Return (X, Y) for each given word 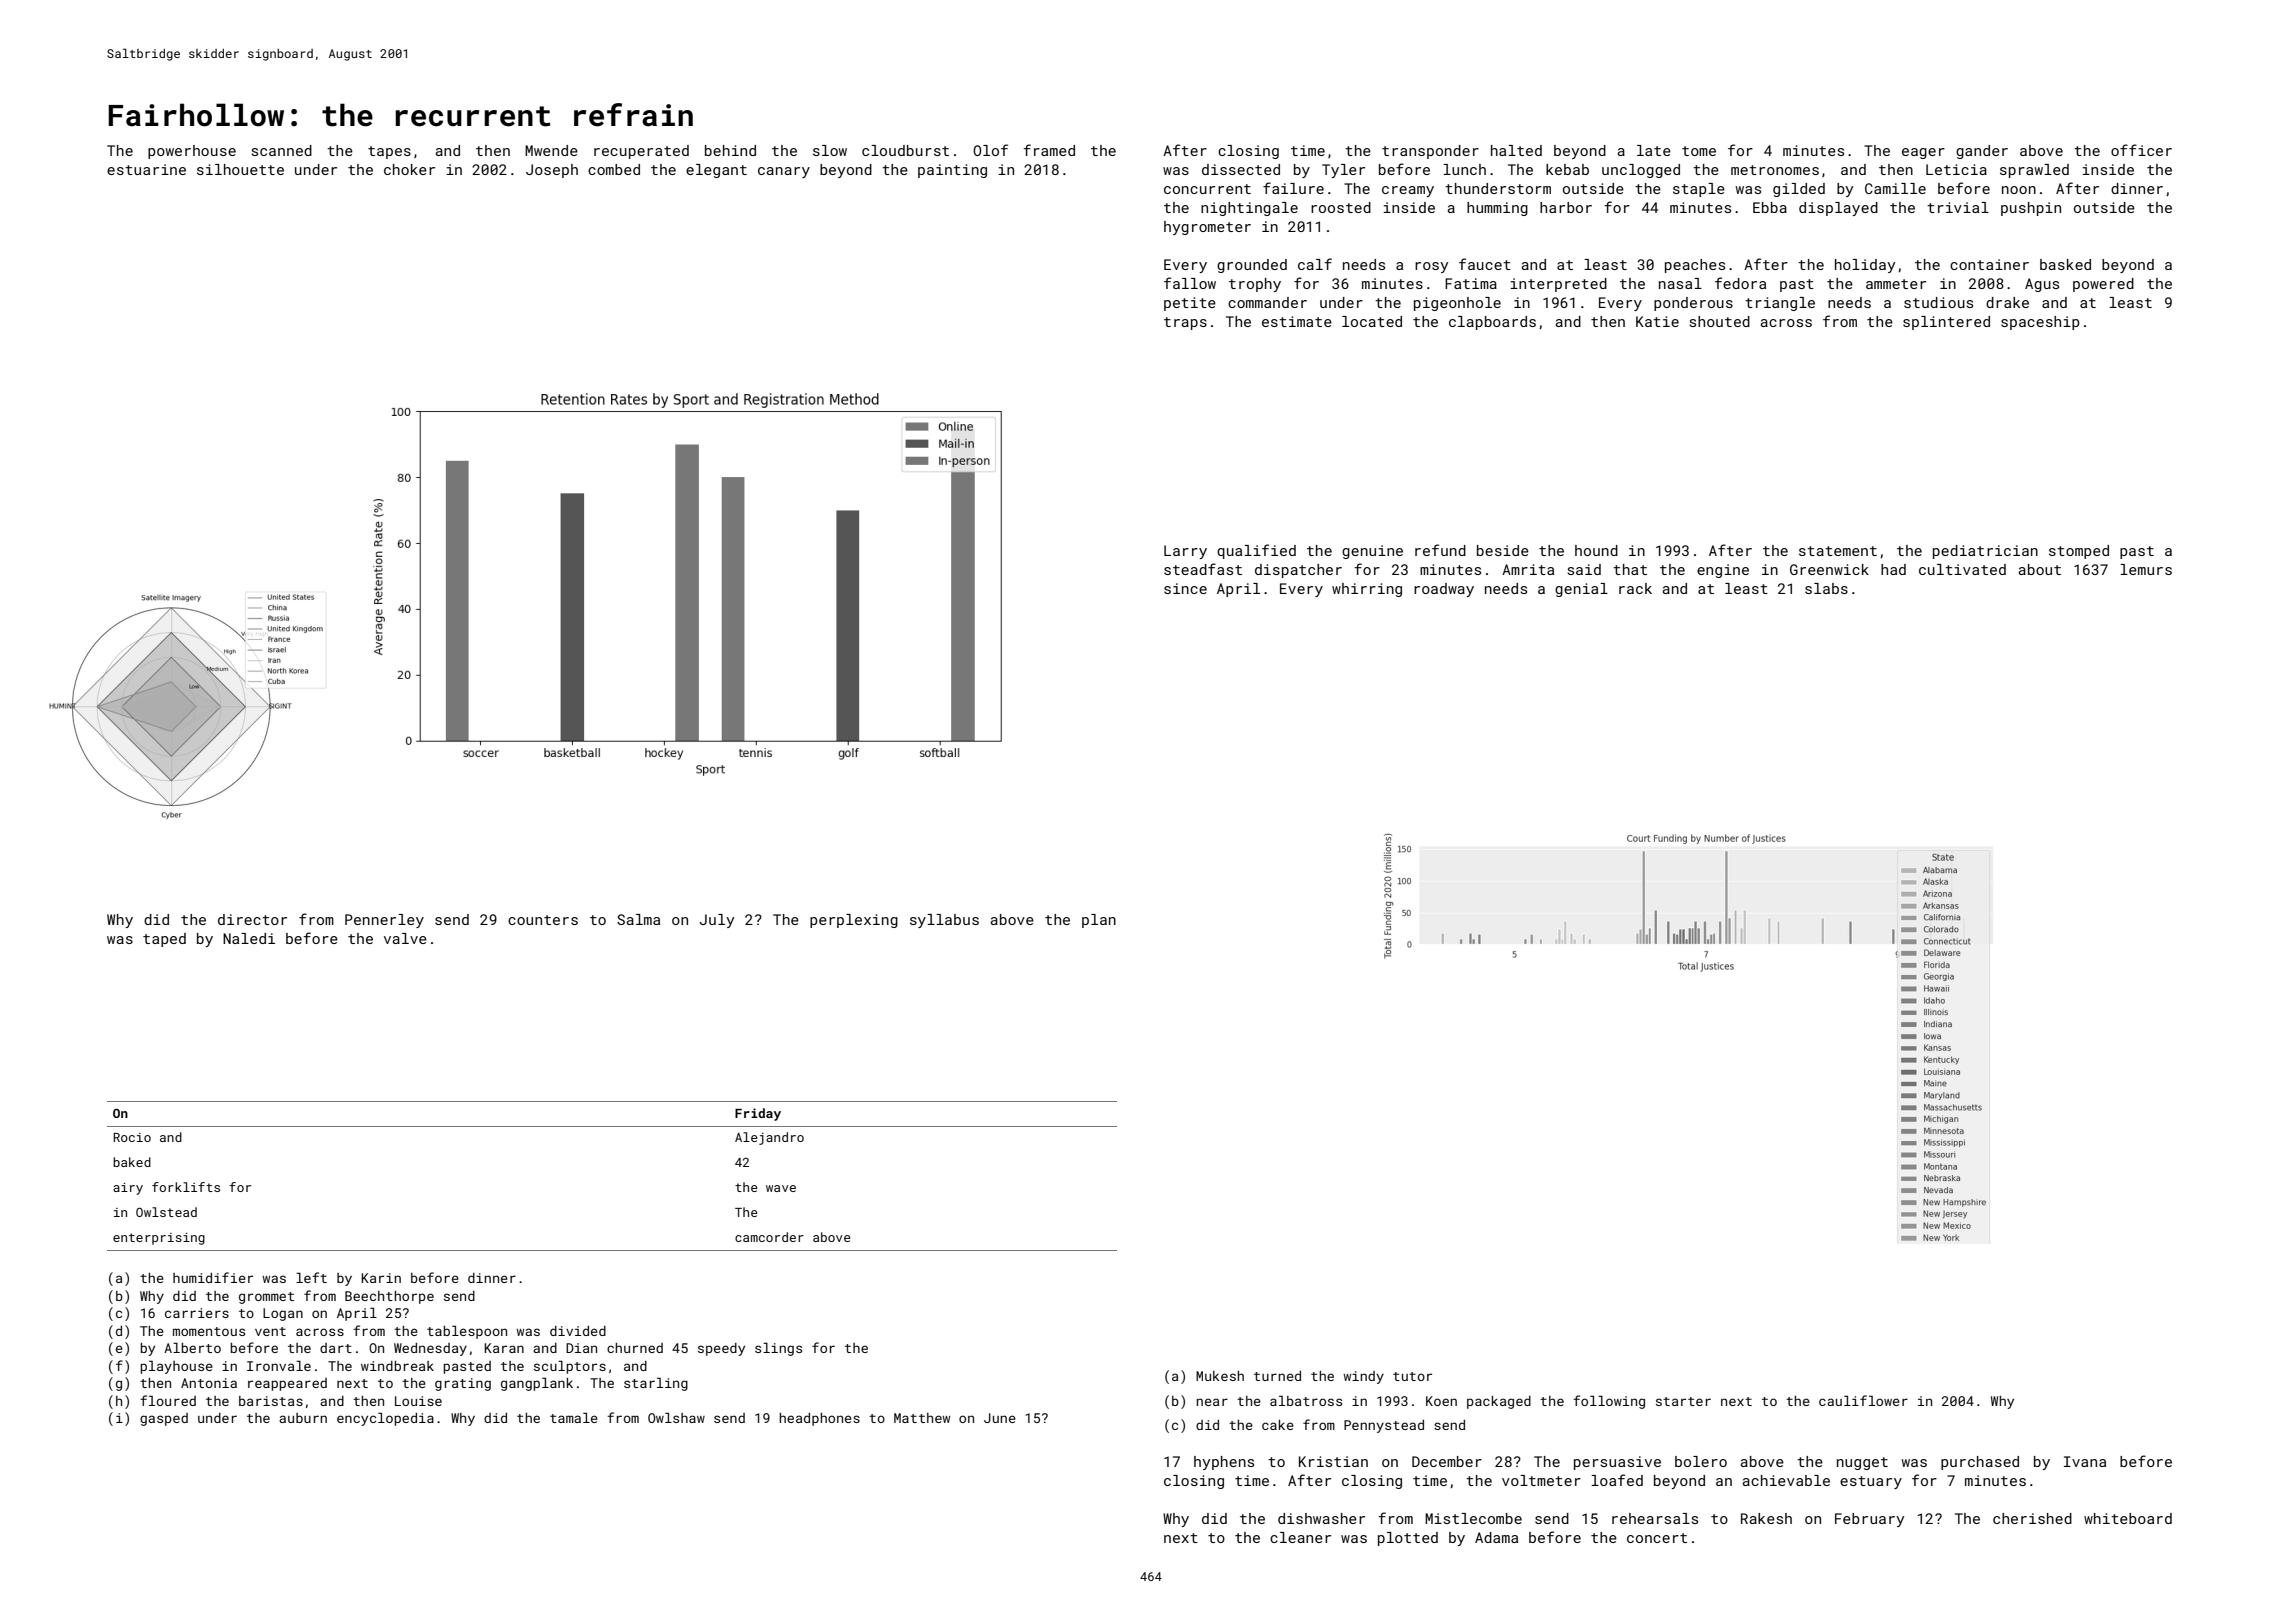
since (1185, 588)
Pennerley (384, 921)
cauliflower (1863, 1400)
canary (784, 172)
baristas (271, 1401)
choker (409, 169)
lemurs (2146, 569)
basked (2065, 264)
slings (778, 1349)
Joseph (552, 171)
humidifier (213, 1277)
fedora (1740, 283)
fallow (1190, 283)
